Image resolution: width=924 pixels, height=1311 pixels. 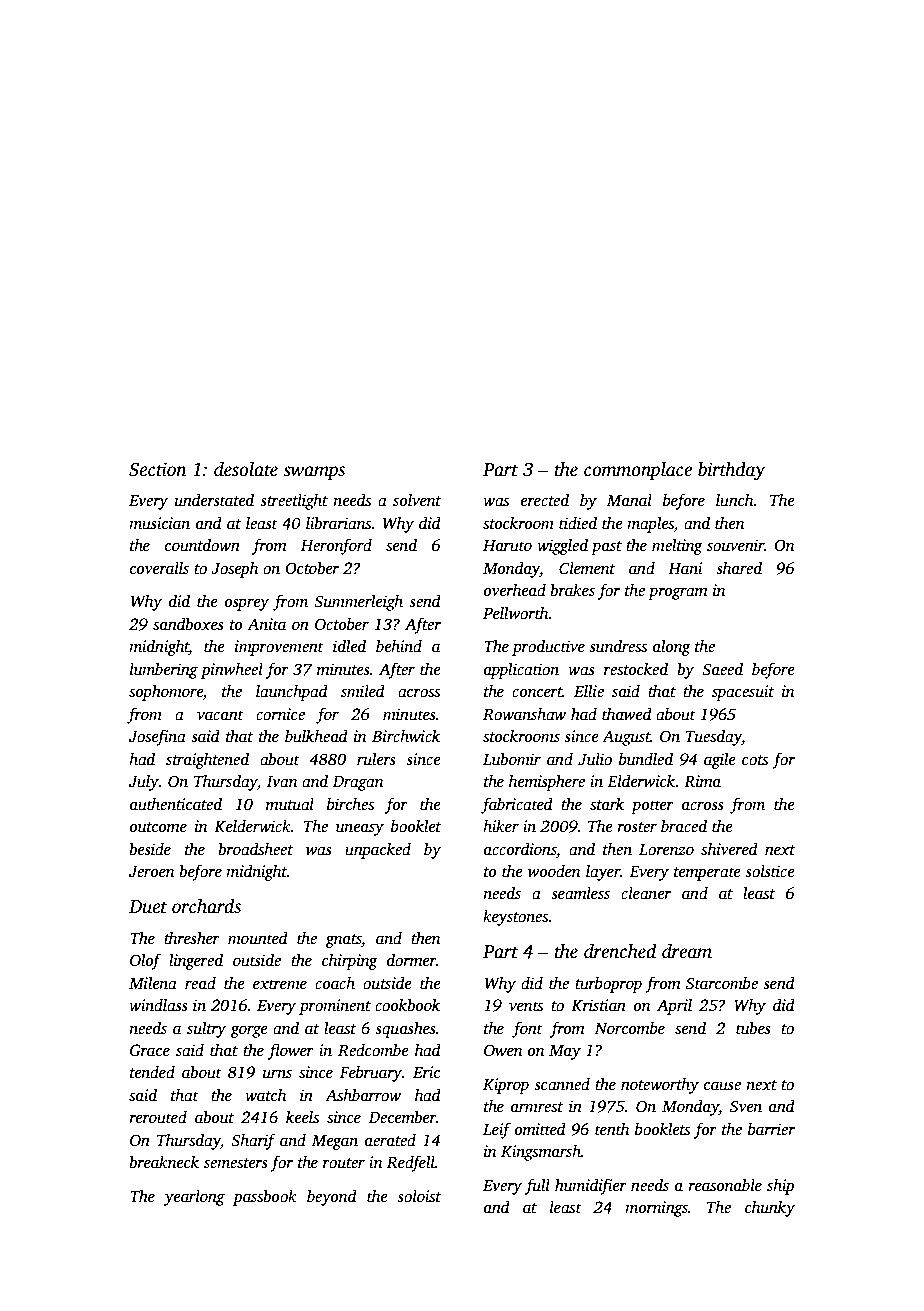 I want to click on Josefina, so click(x=157, y=737).
